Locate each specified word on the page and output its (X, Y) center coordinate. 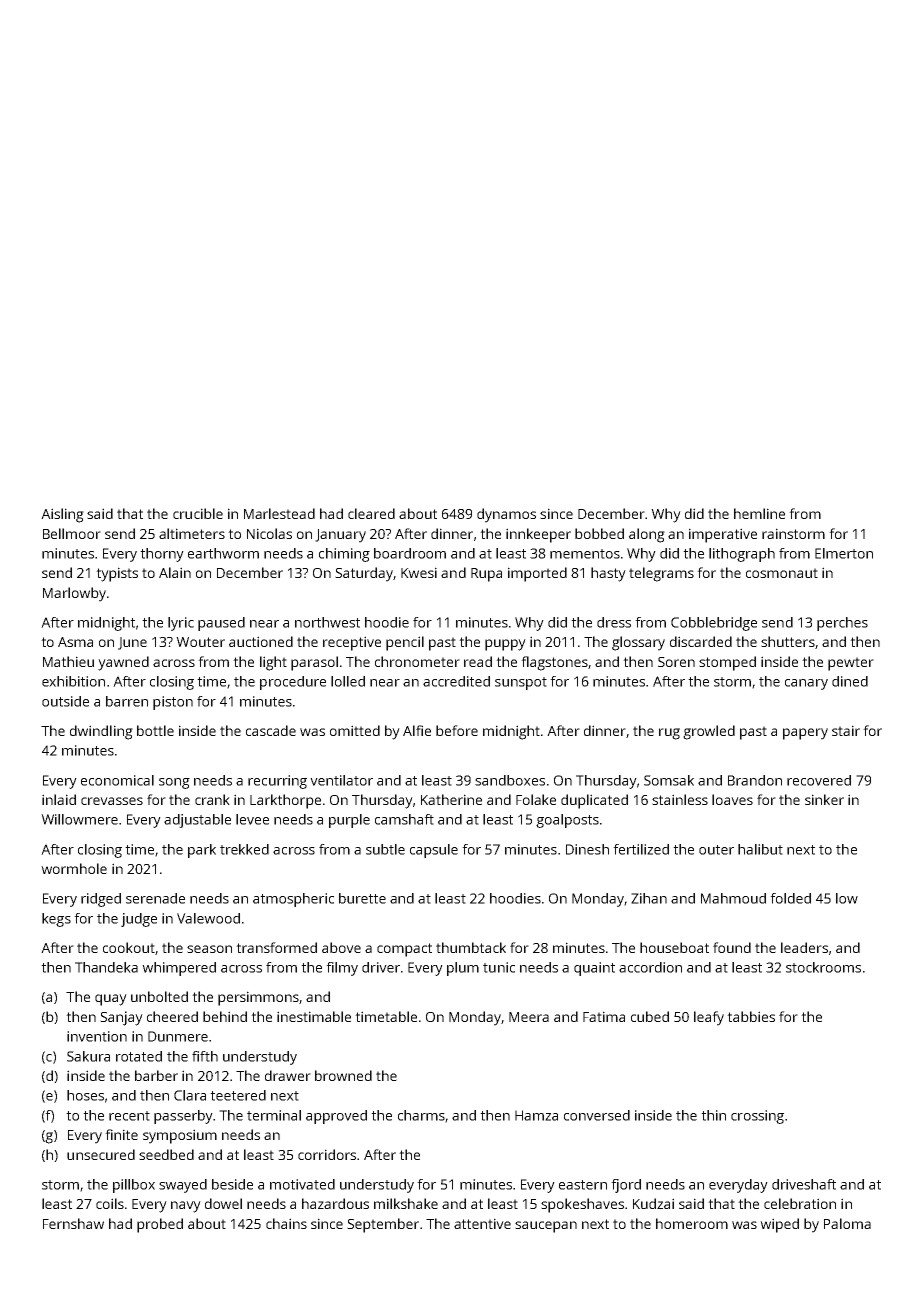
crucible (198, 513)
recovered (819, 780)
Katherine (451, 799)
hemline (759, 513)
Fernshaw (73, 1223)
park (202, 851)
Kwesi (419, 572)
